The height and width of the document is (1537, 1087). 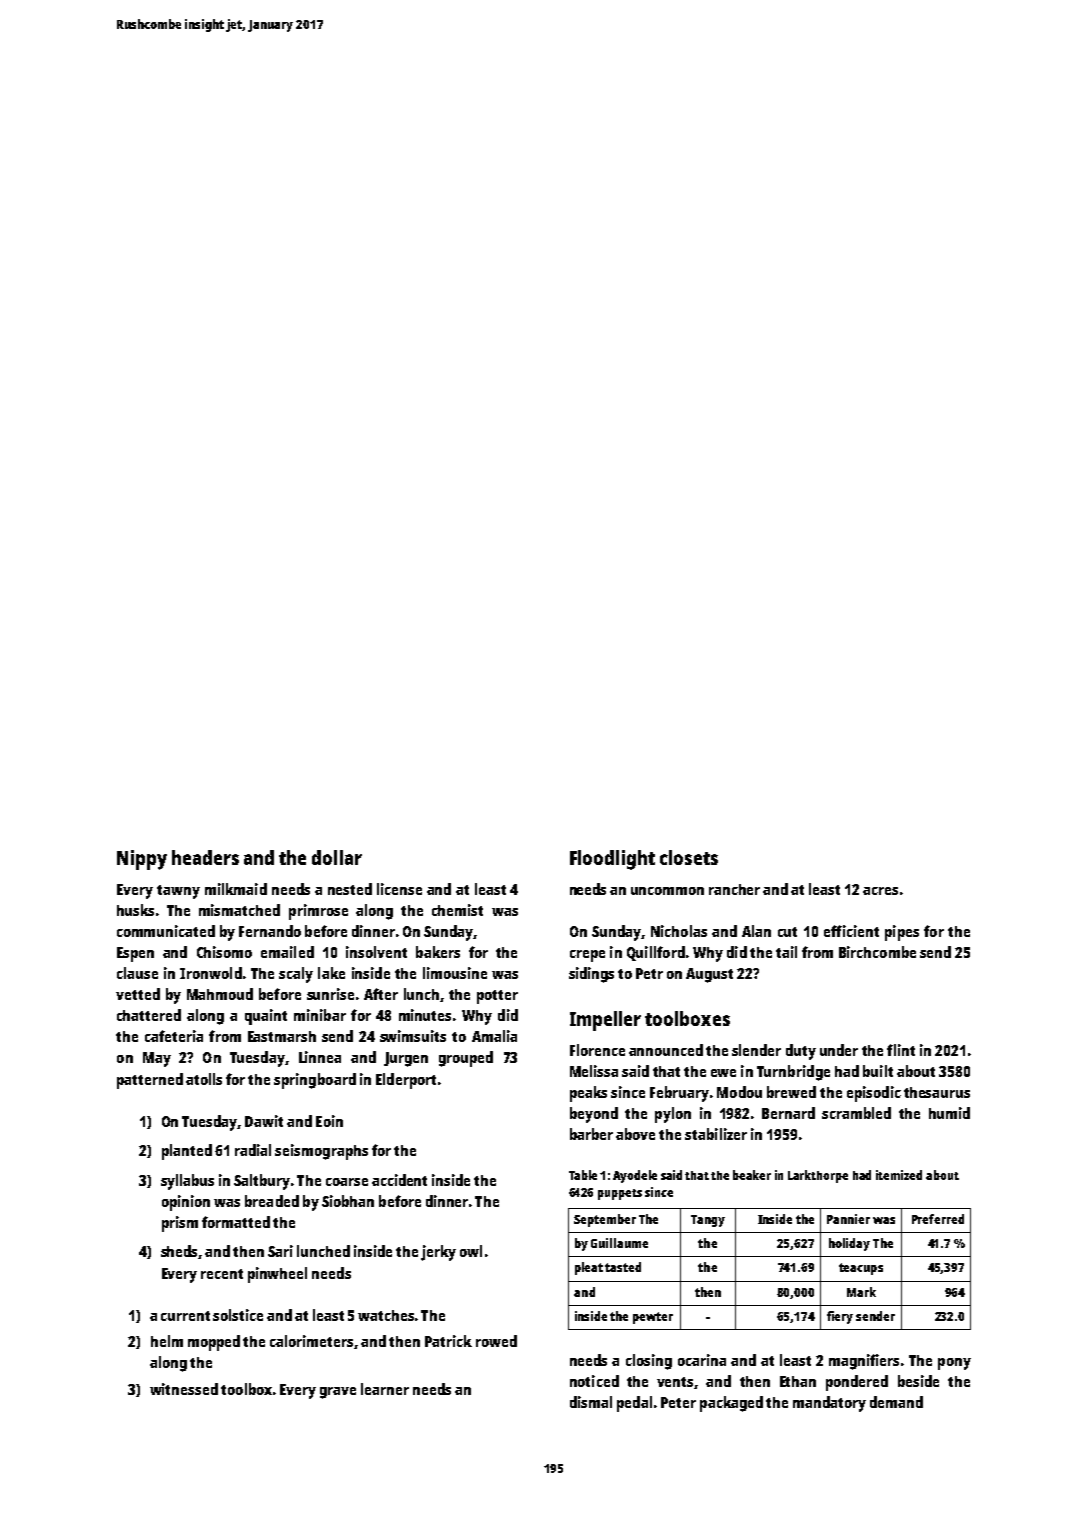 What do you see at coordinates (896, 1402) in the document?
I see `demand` at bounding box center [896, 1402].
